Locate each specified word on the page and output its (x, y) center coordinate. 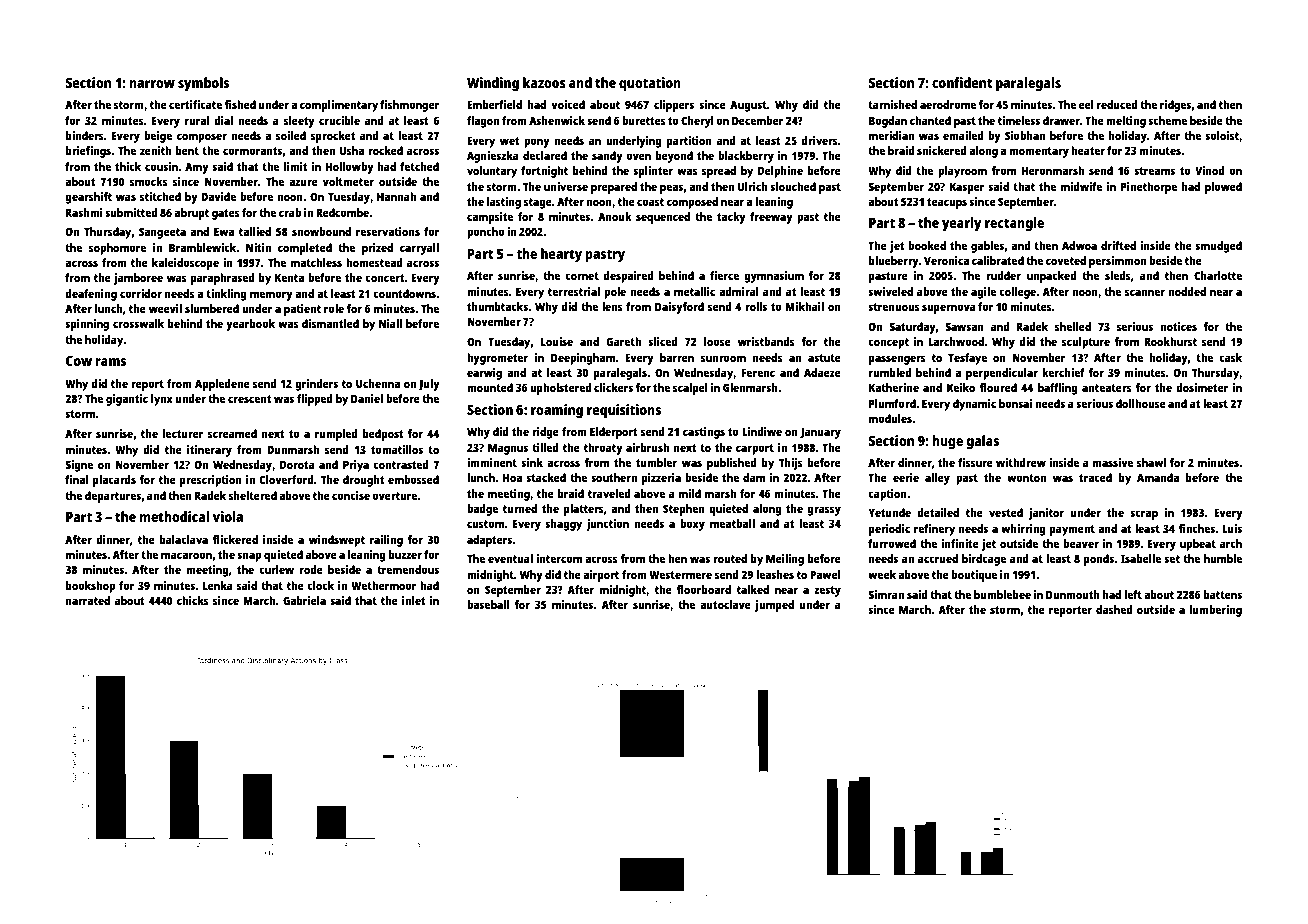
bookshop (90, 587)
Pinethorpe (1149, 188)
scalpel (690, 389)
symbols (203, 84)
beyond (674, 157)
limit (295, 166)
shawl (1151, 462)
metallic (694, 291)
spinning (87, 325)
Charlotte (1218, 275)
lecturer (183, 433)
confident (962, 82)
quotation (650, 84)
